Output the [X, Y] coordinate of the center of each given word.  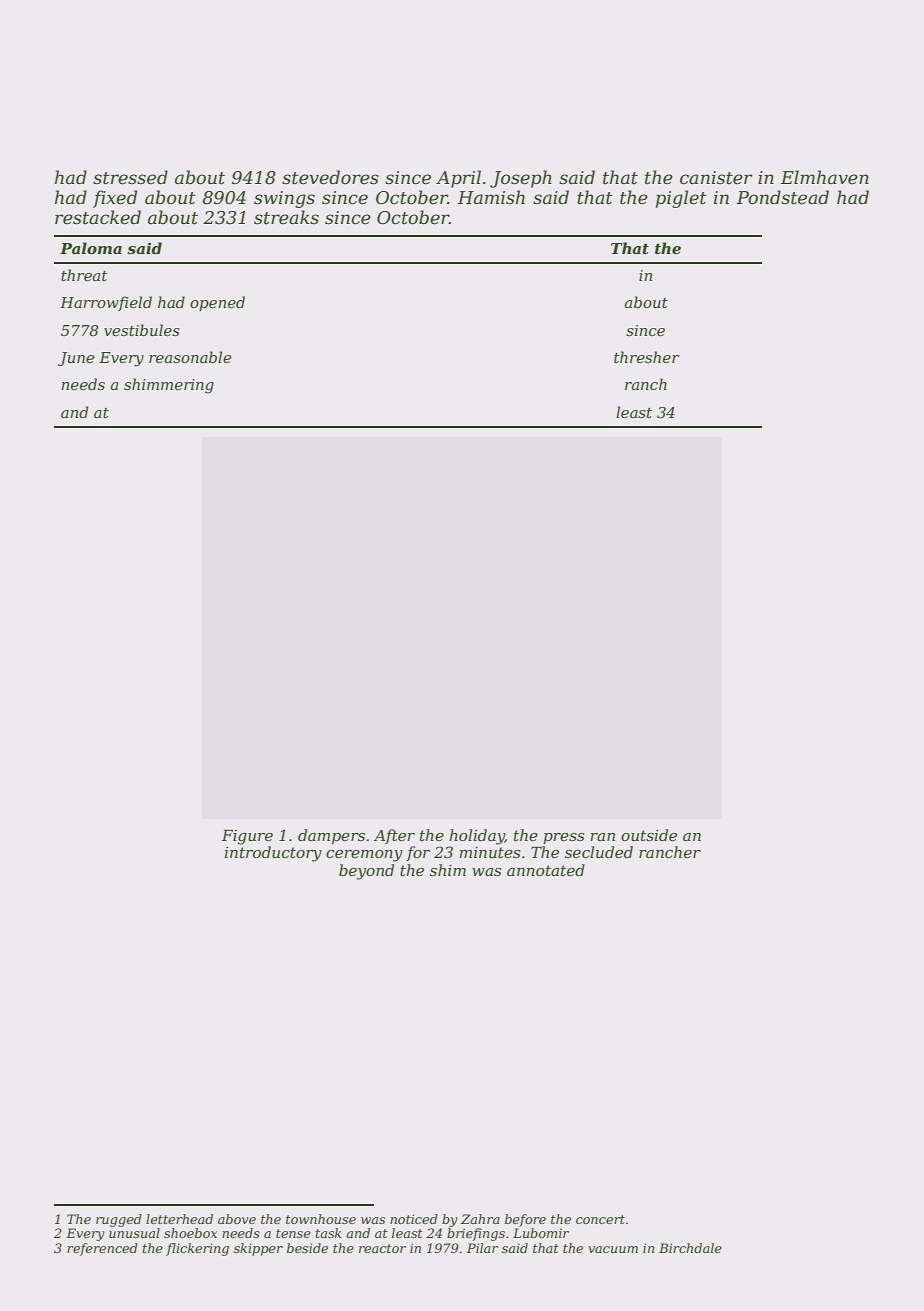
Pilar [482, 1248]
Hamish [491, 197]
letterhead [179, 1219]
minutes [489, 852]
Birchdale [690, 1248]
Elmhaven [825, 177]
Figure [247, 837]
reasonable [190, 357]
